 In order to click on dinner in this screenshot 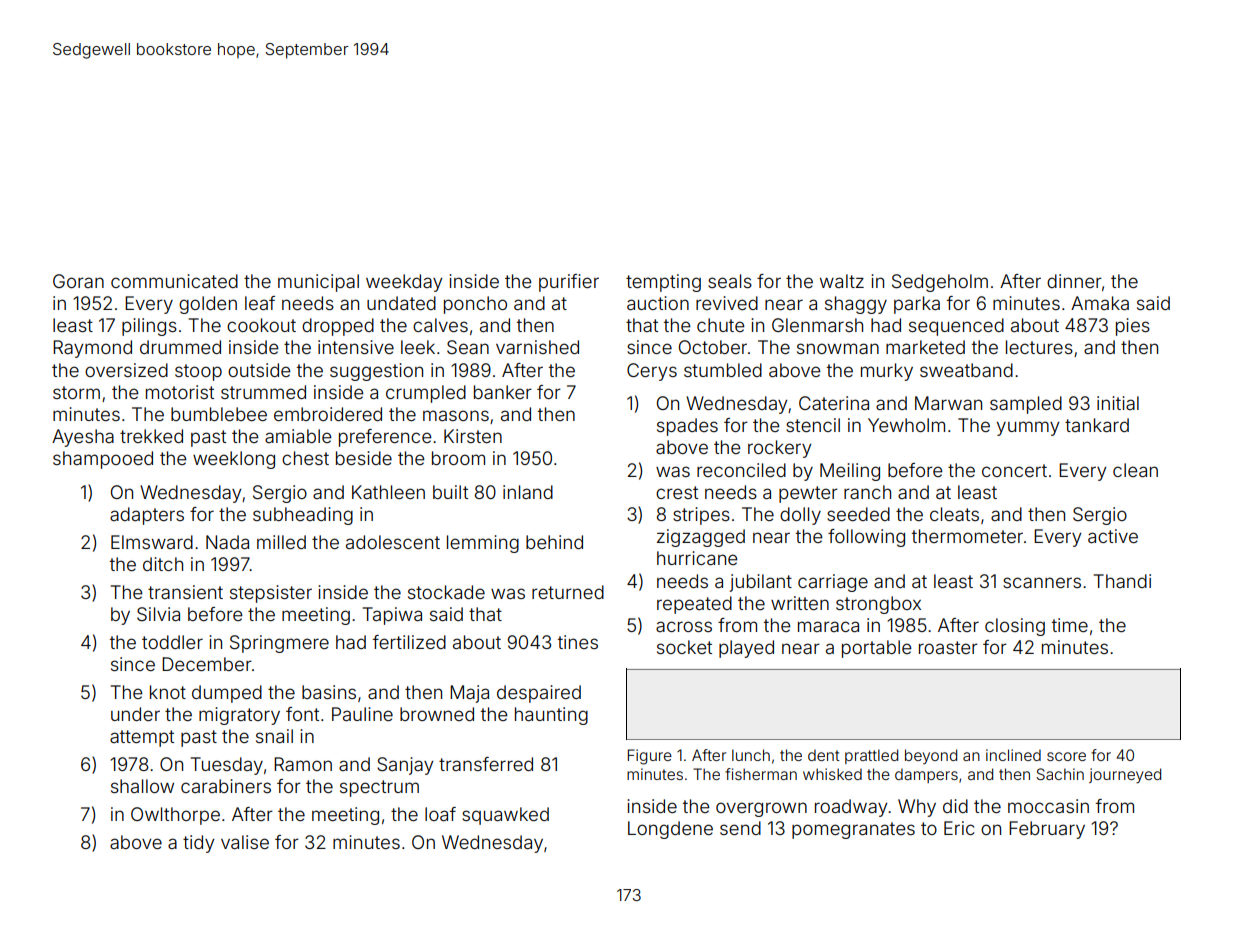, I will do `click(1074, 281)`.
